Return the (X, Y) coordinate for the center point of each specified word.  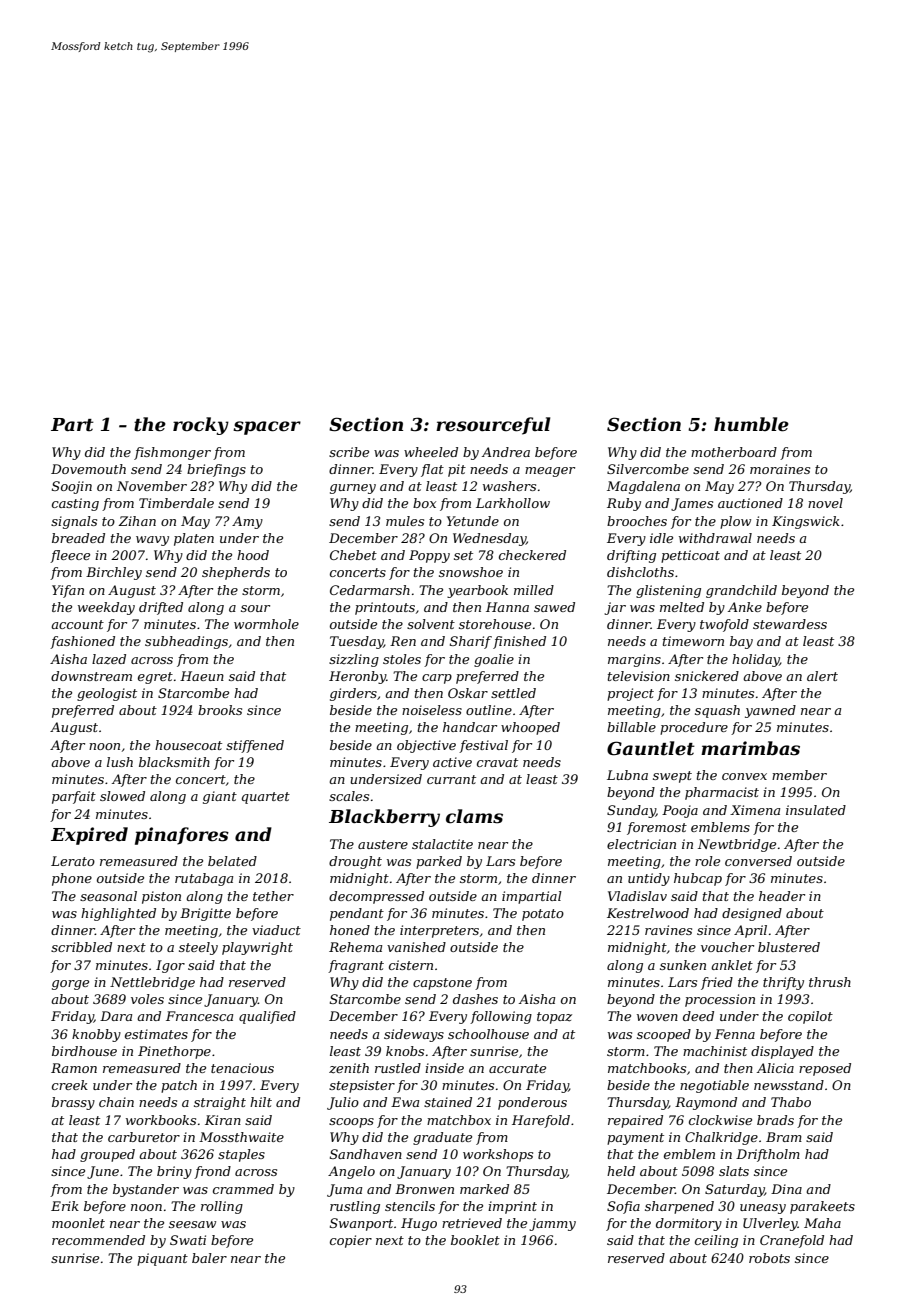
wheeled (431, 452)
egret (155, 678)
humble (751, 424)
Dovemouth (88, 469)
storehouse (495, 624)
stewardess (790, 624)
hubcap (698, 879)
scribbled (81, 947)
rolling (222, 1207)
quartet (266, 798)
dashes (475, 999)
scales (349, 796)
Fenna (735, 1034)
